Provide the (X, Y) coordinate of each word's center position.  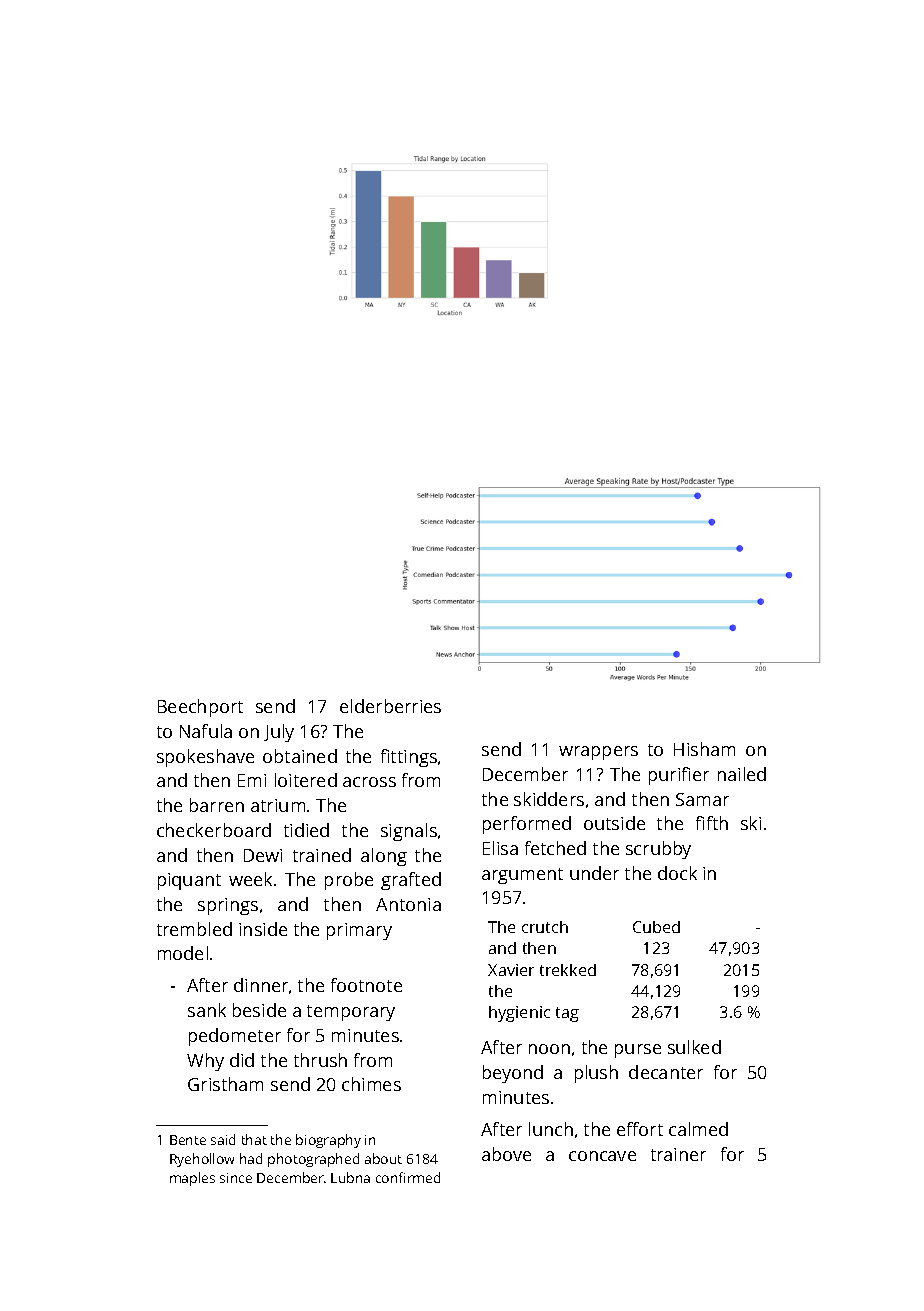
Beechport (200, 708)
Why (205, 1062)
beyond (513, 1074)
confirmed (408, 1177)
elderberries (390, 706)
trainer (678, 1154)
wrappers (598, 753)
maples (192, 1179)
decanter (666, 1072)
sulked (694, 1047)
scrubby (658, 850)
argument (522, 876)
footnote (366, 985)
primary (359, 931)
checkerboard (214, 830)
